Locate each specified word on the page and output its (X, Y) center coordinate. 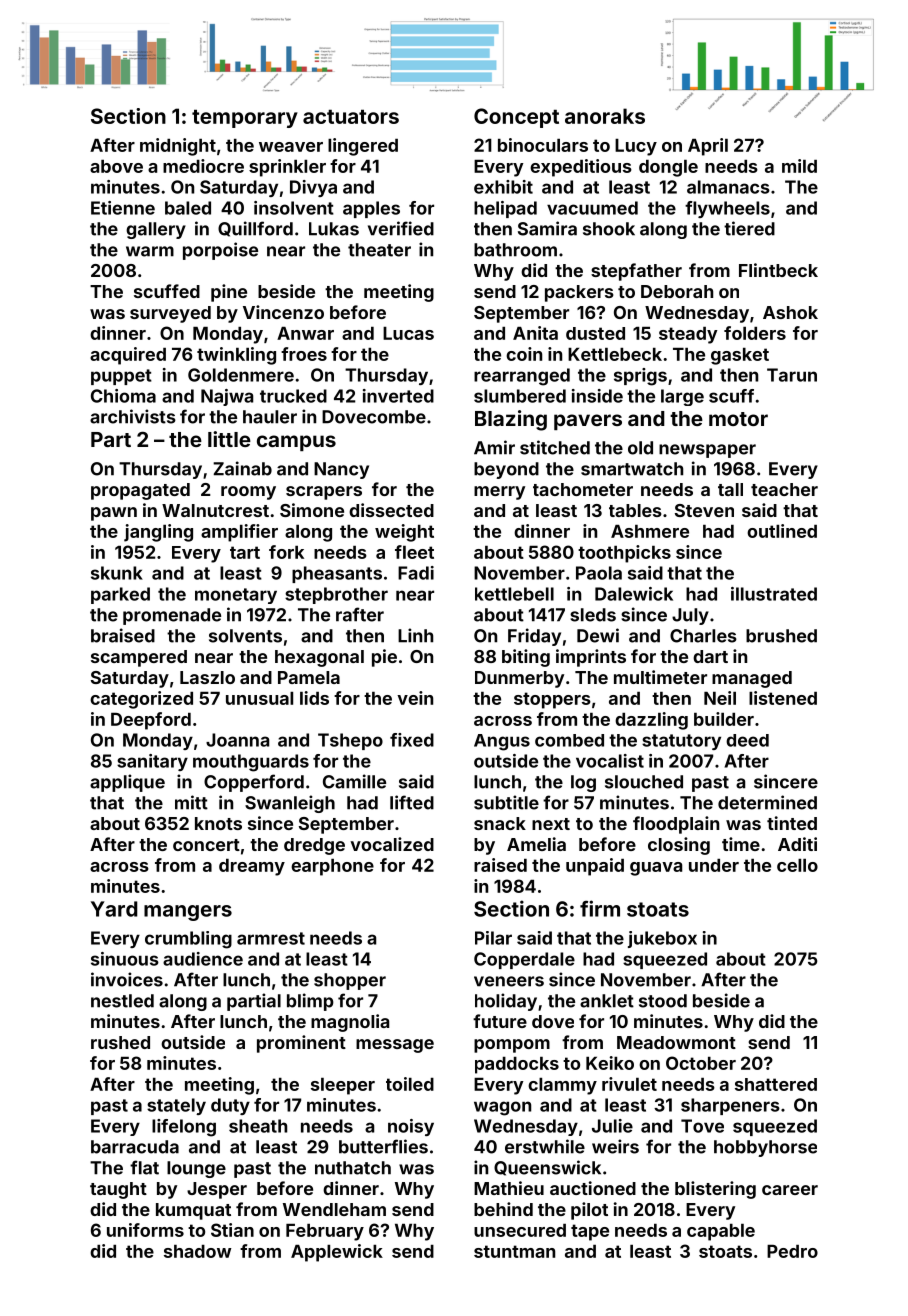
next (551, 824)
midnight (178, 147)
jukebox (662, 939)
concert (206, 845)
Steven (704, 510)
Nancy (341, 470)
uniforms (145, 1230)
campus (296, 443)
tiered (749, 228)
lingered (363, 147)
